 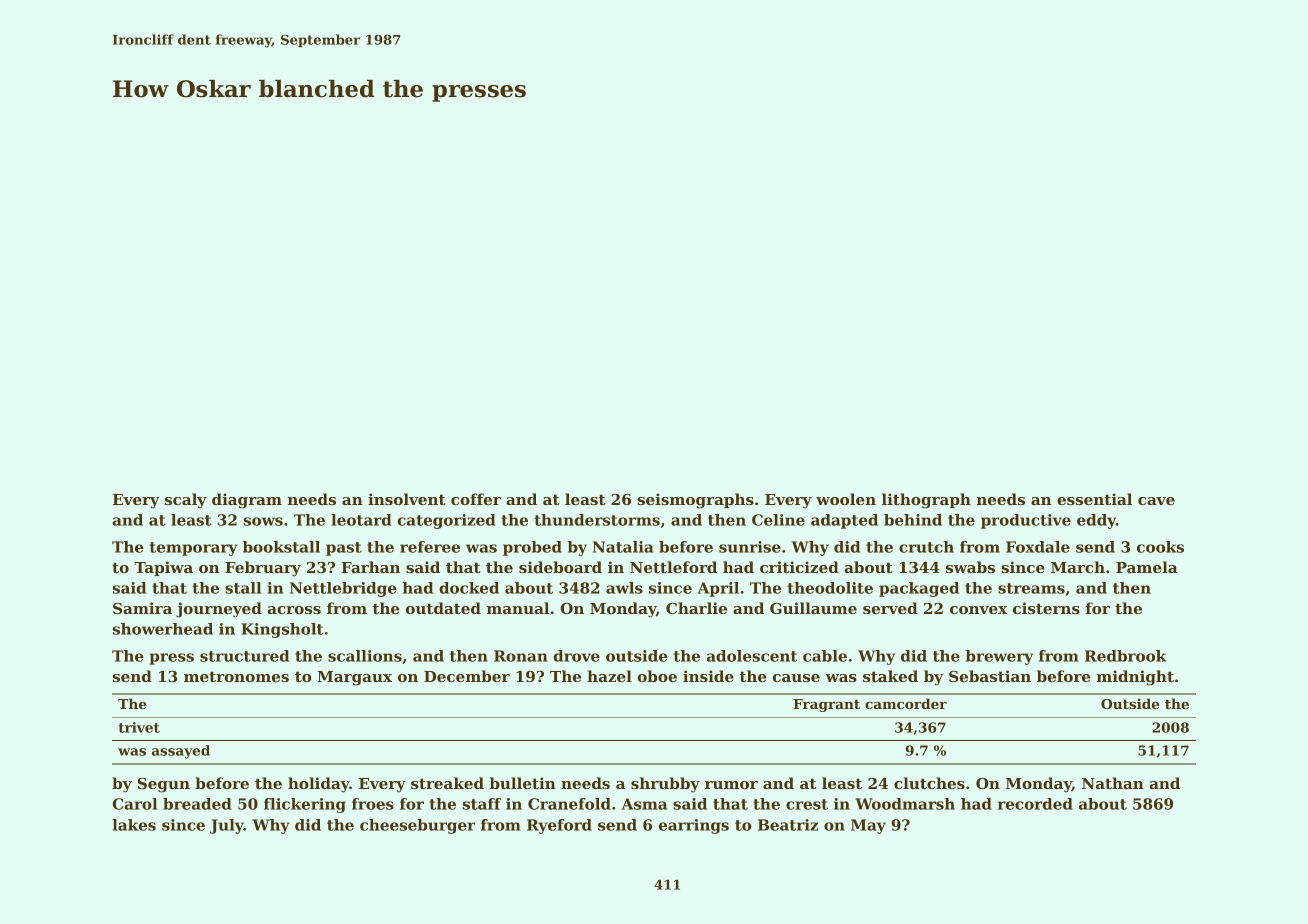 I want to click on leotard, so click(x=361, y=520).
